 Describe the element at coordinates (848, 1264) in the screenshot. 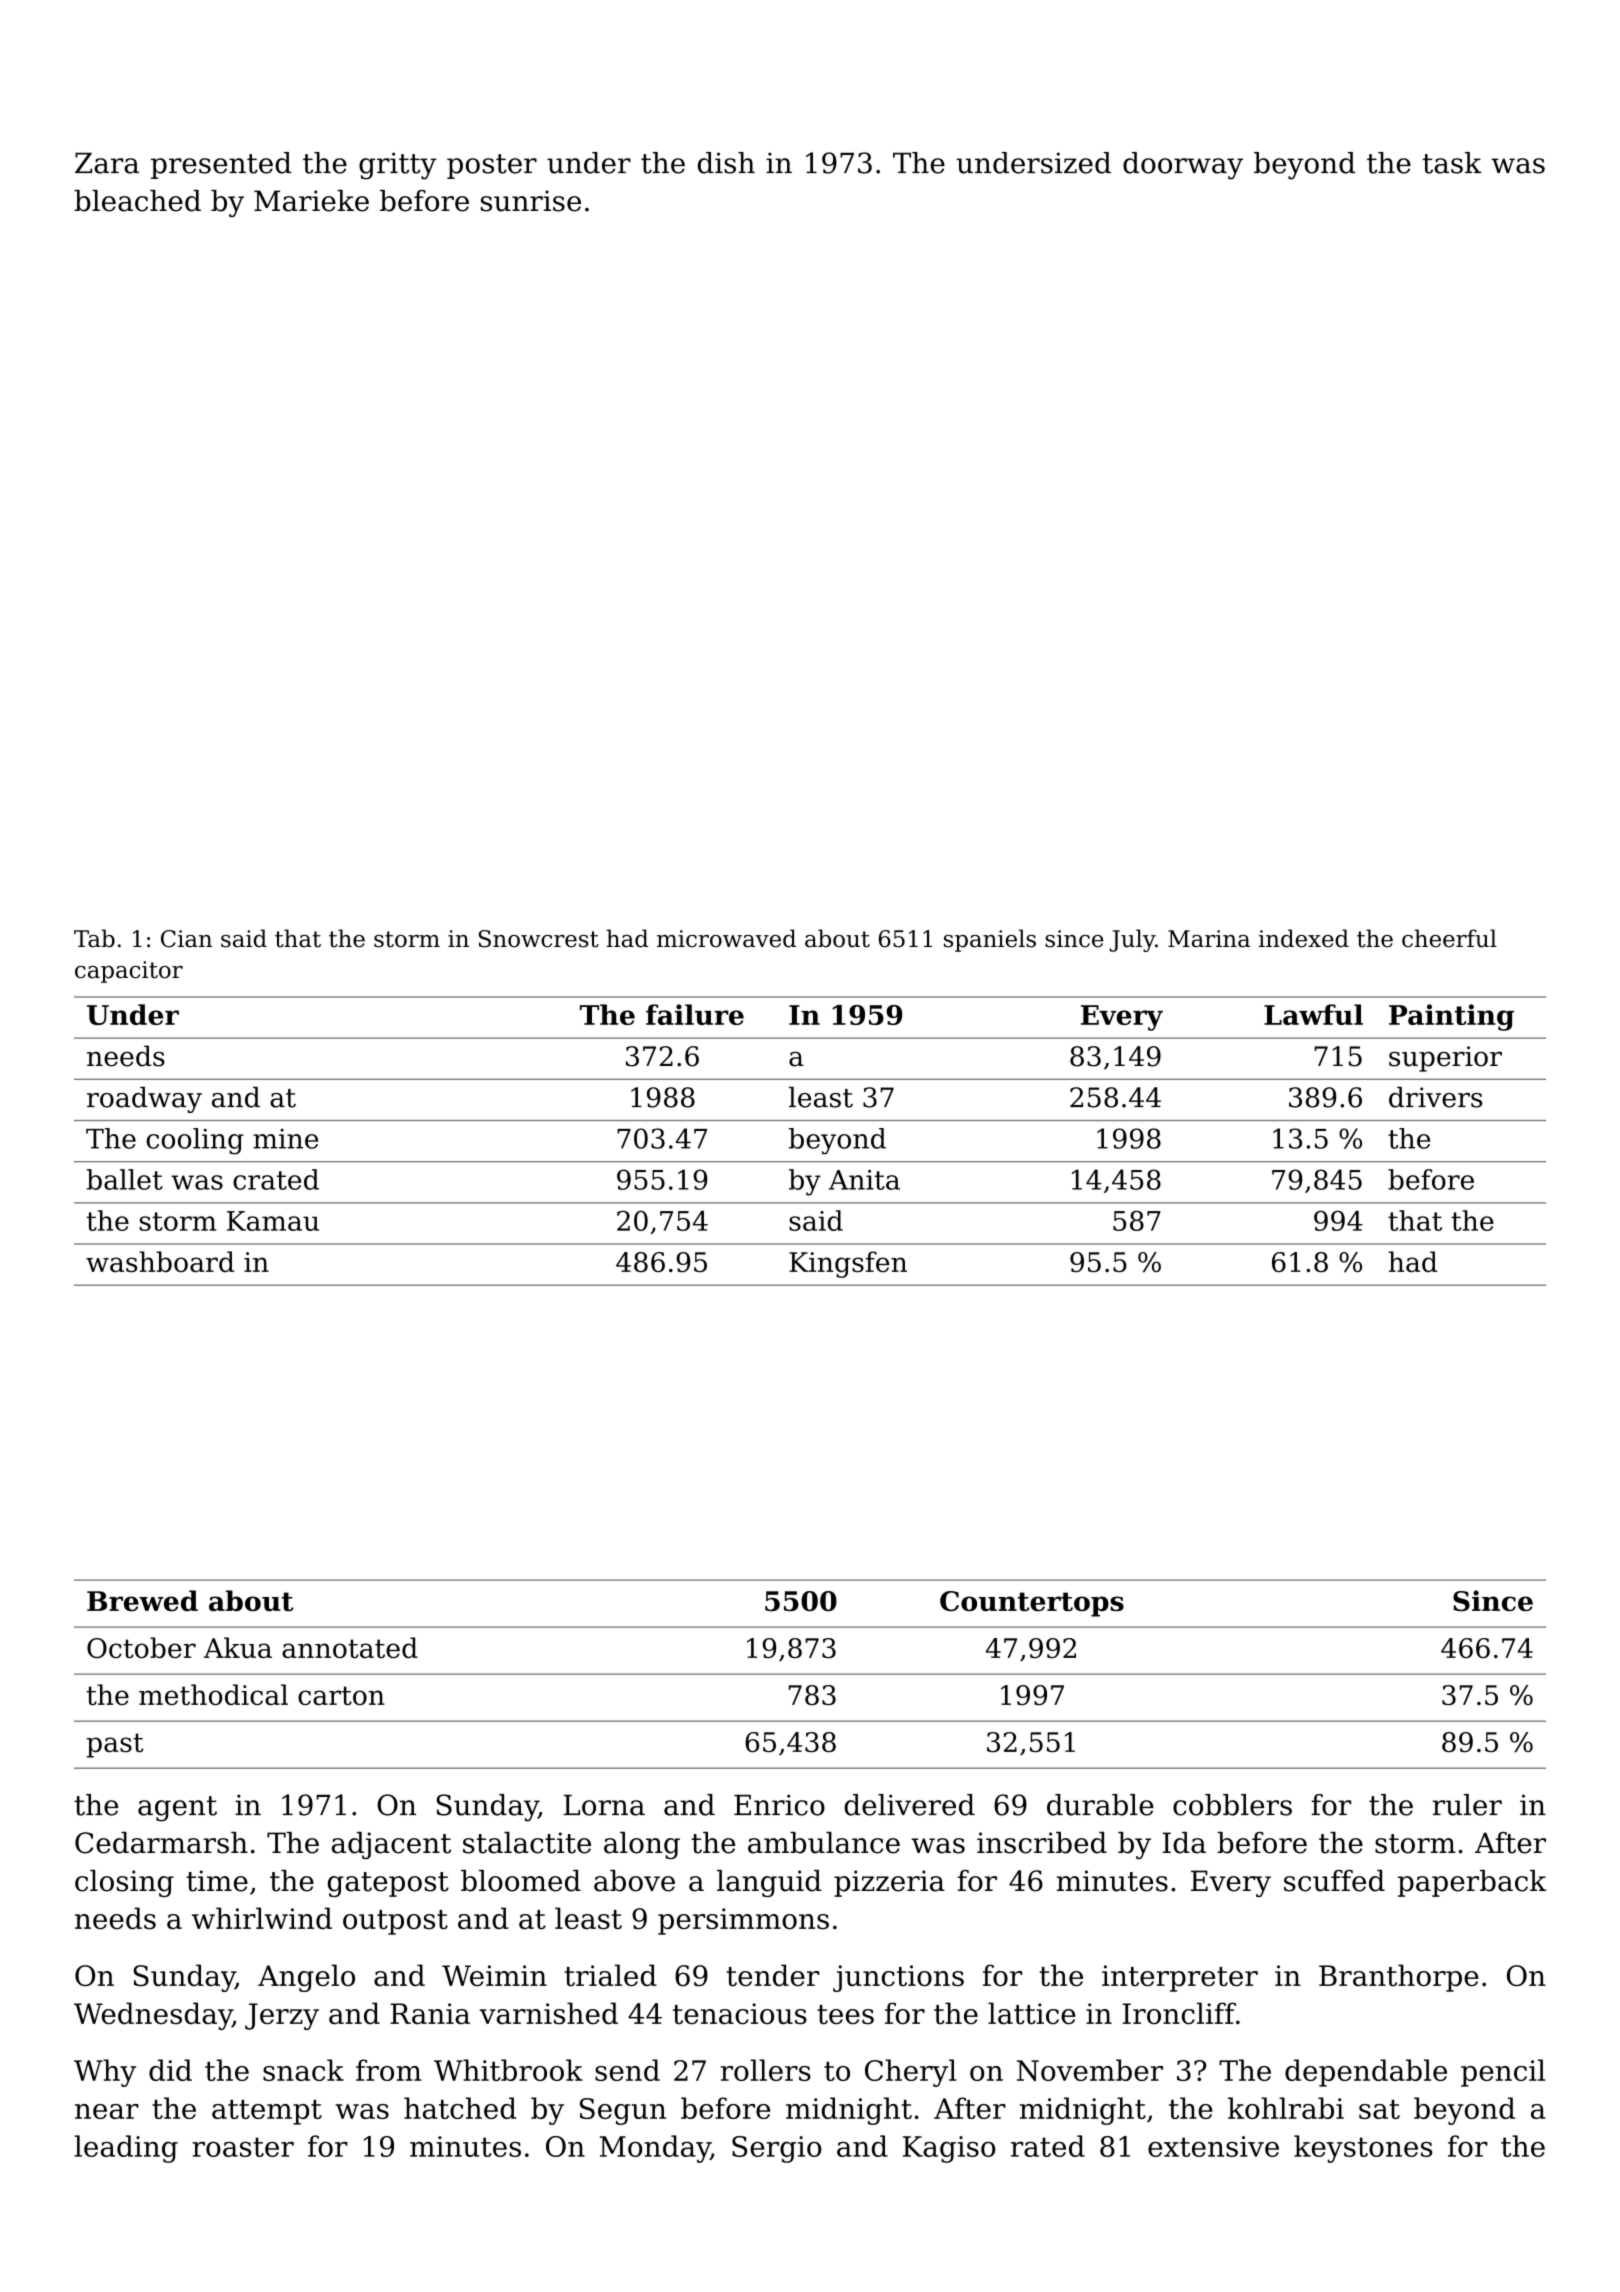

I see `Kingsfen` at that location.
